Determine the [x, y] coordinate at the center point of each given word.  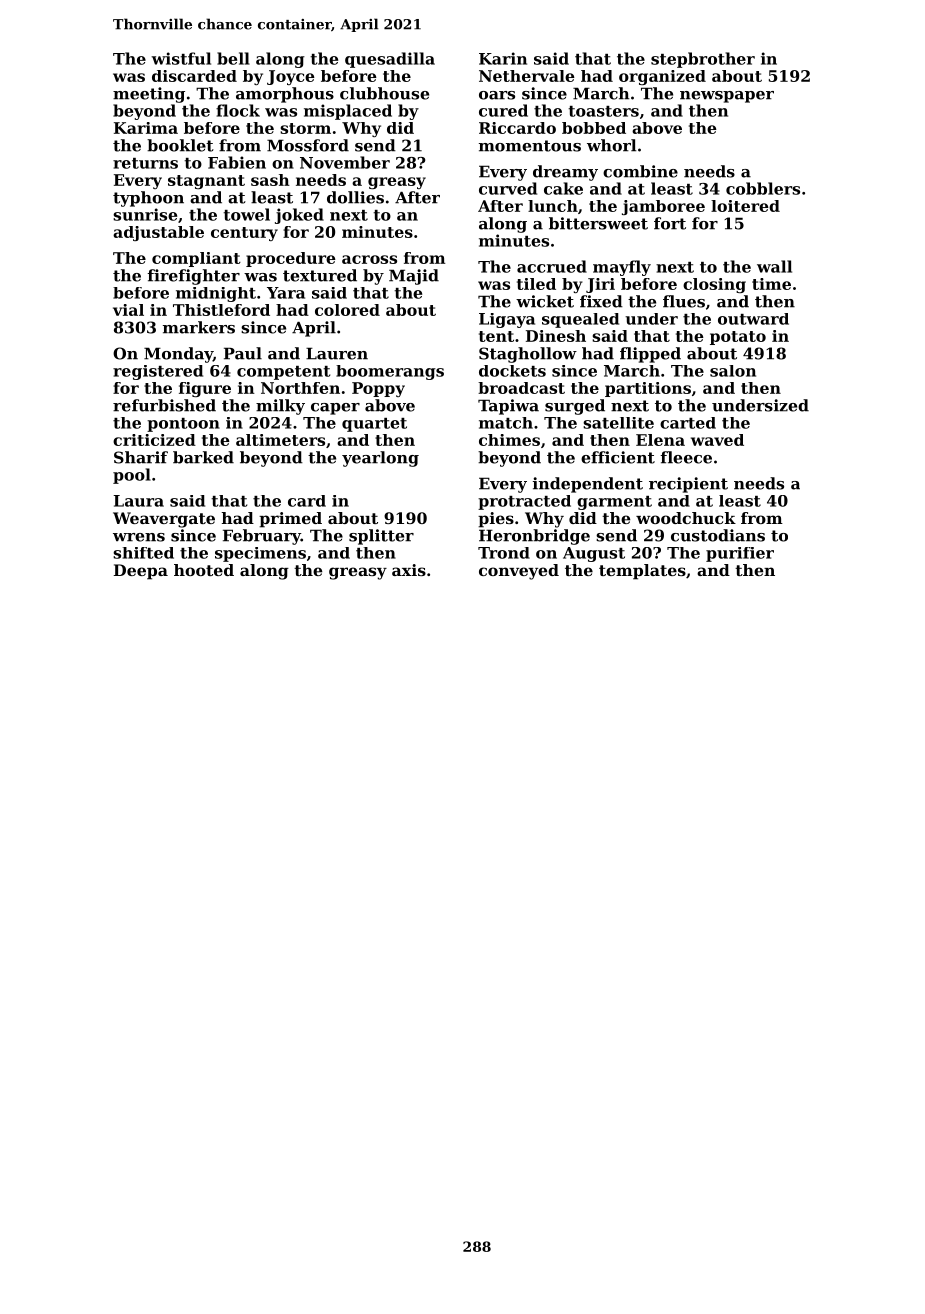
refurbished [164, 405]
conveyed [519, 572]
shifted [143, 553]
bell [233, 58]
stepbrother [703, 60]
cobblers [763, 188]
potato [738, 338]
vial [128, 310]
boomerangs [390, 372]
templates [642, 572]
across [369, 259]
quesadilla [390, 60]
